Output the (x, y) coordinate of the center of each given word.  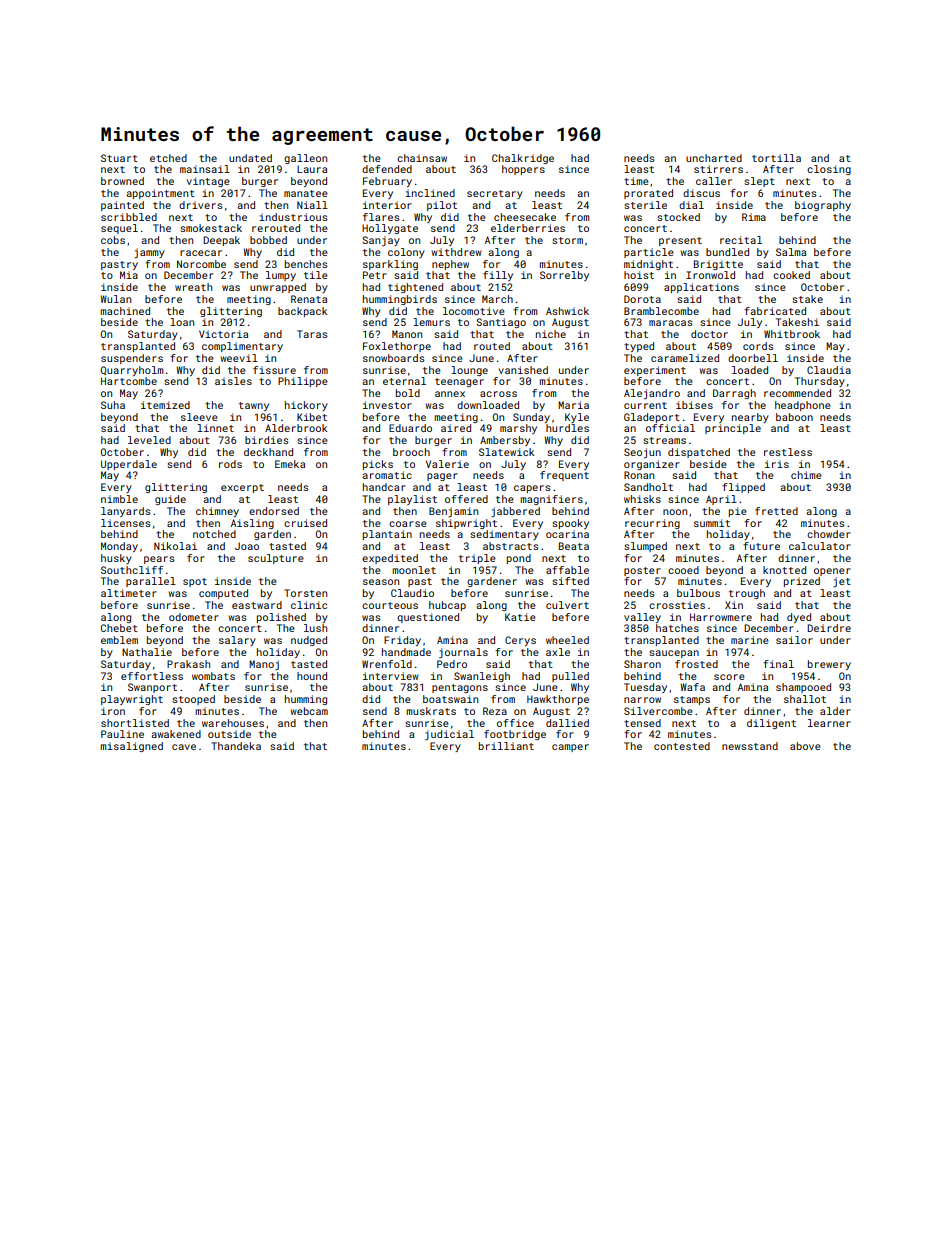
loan (182, 322)
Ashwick (567, 311)
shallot (805, 699)
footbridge (515, 735)
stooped (193, 700)
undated (250, 158)
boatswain (450, 699)
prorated (648, 194)
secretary (495, 194)
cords (758, 346)
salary (237, 641)
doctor (709, 334)
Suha (113, 405)
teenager (459, 382)
